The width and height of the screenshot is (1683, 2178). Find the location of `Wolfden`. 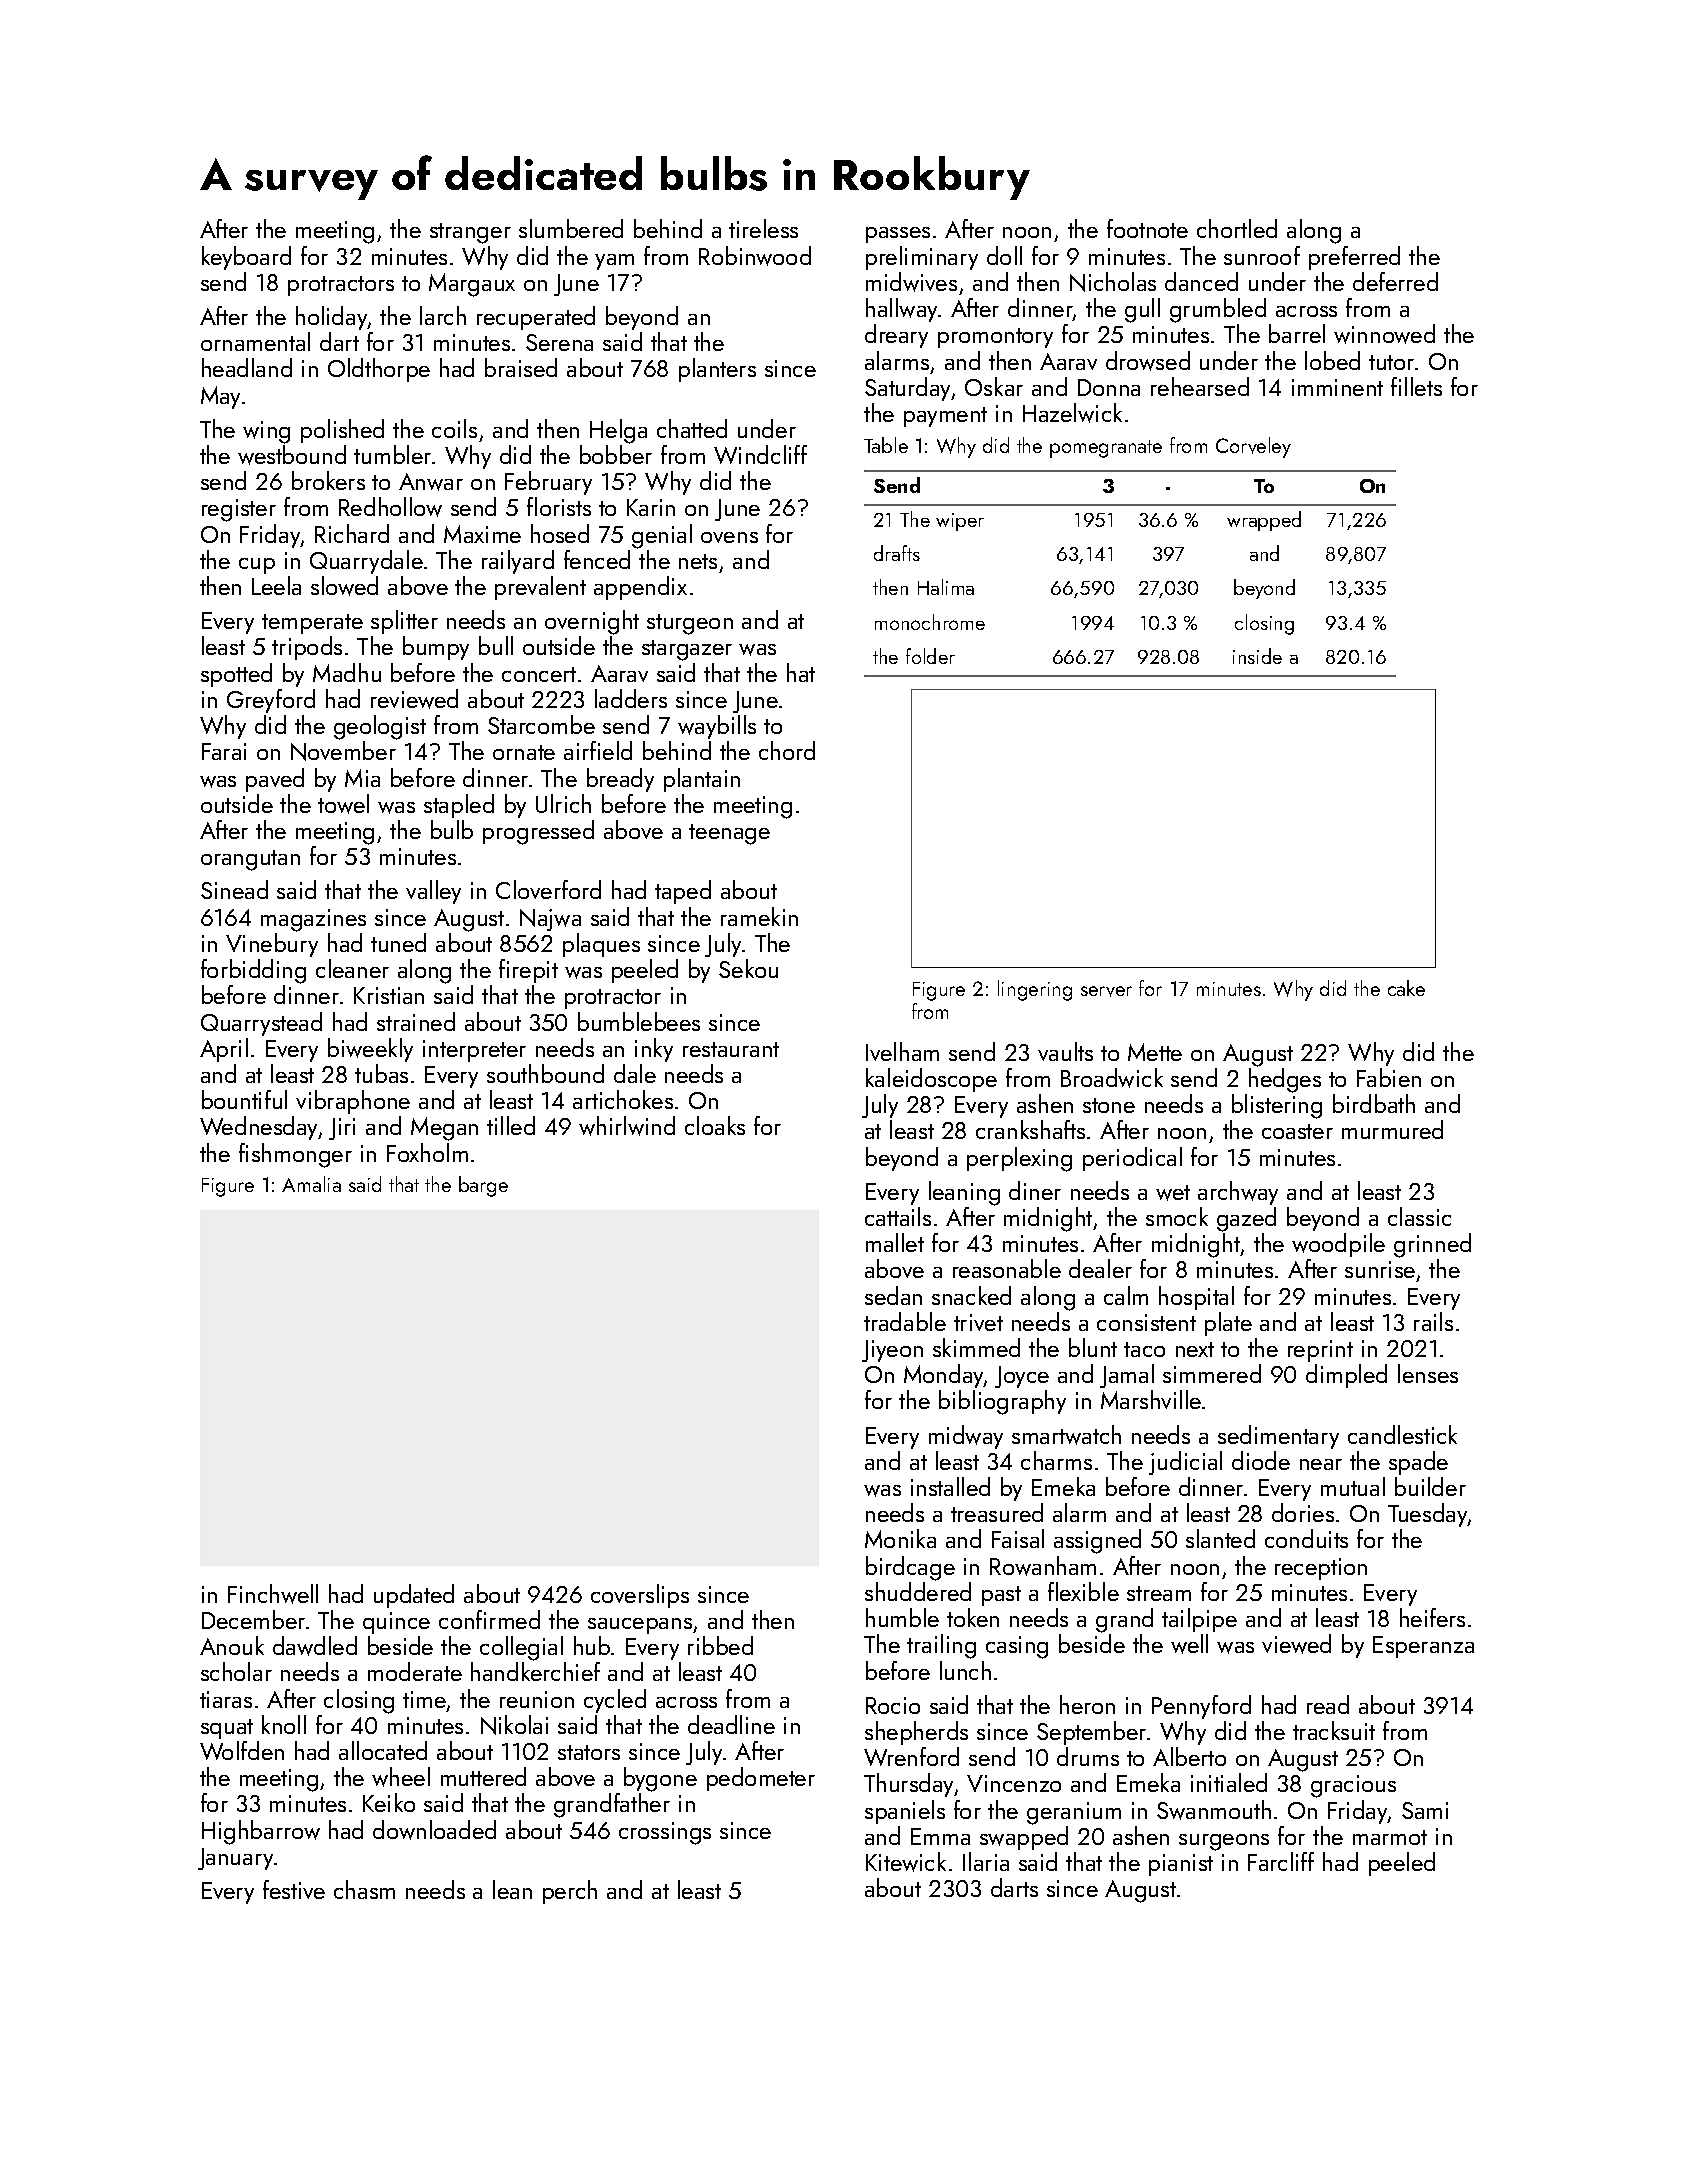

Wolfden is located at coordinates (242, 1750).
